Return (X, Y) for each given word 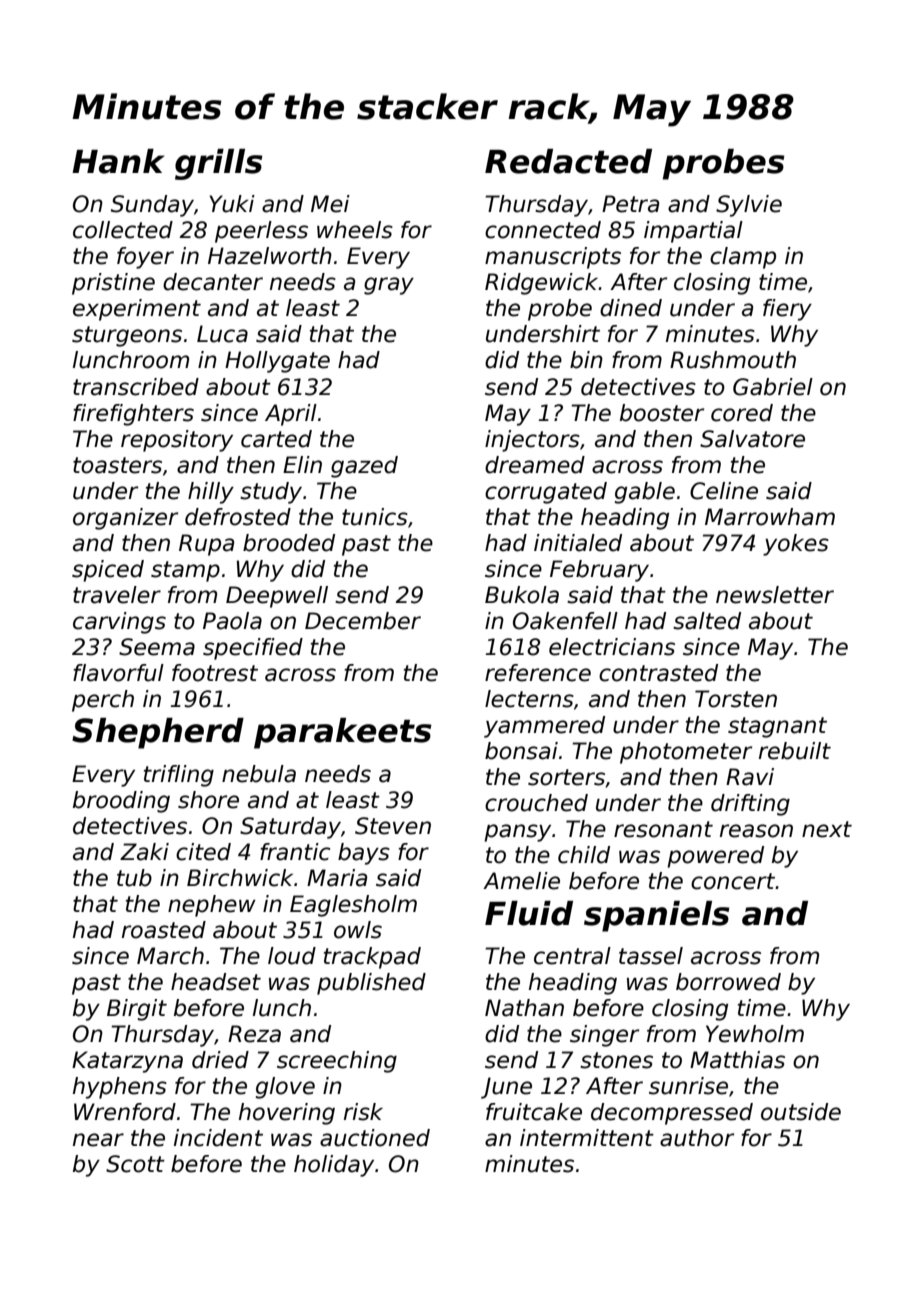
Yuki (232, 204)
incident (218, 1138)
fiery (787, 310)
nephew (212, 906)
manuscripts (553, 258)
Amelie (521, 881)
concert (733, 881)
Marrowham (770, 517)
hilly (211, 493)
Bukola (522, 595)
